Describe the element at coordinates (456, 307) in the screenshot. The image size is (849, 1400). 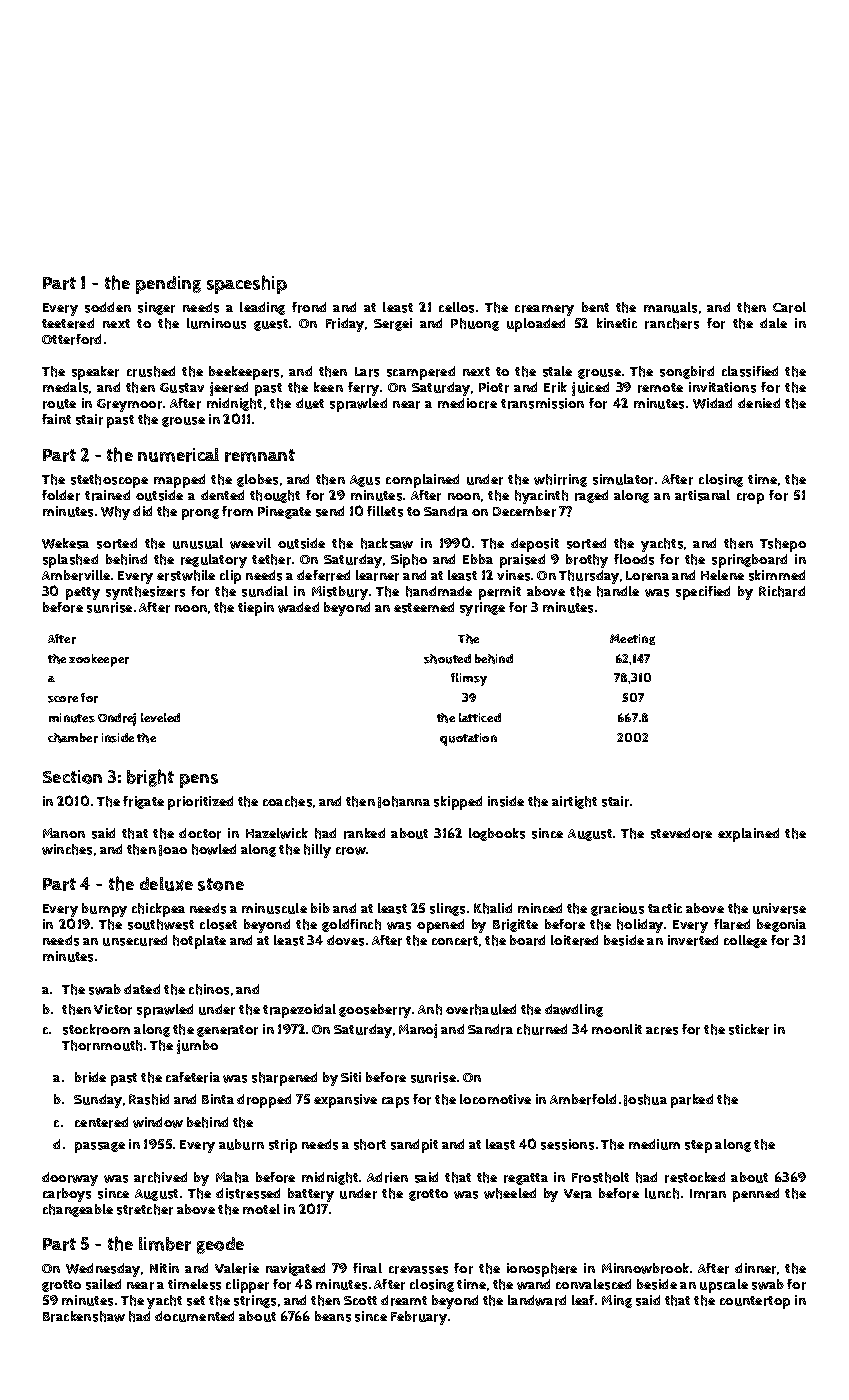
I see `cellos` at that location.
